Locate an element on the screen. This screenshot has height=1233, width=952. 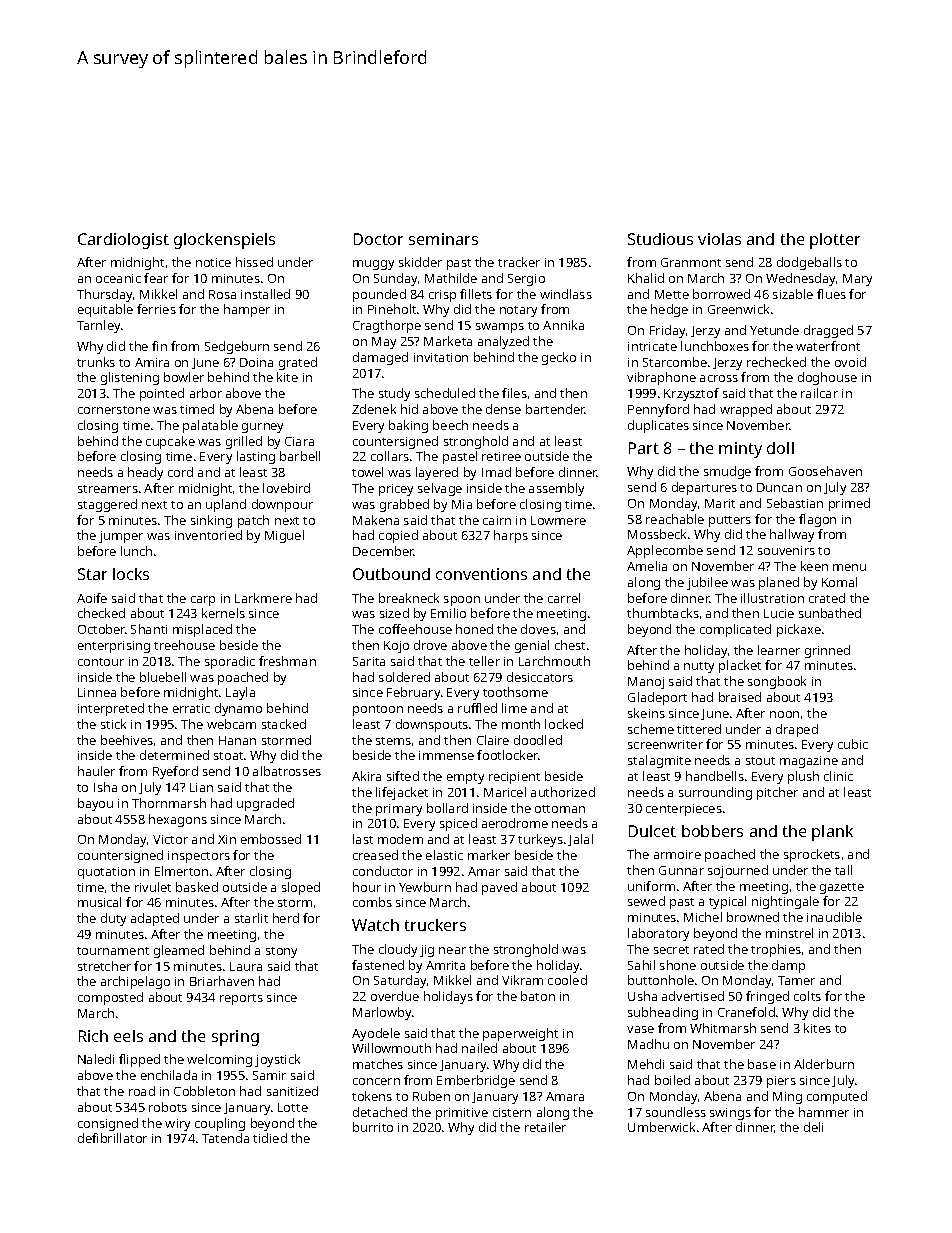
seminars is located at coordinates (443, 239).
